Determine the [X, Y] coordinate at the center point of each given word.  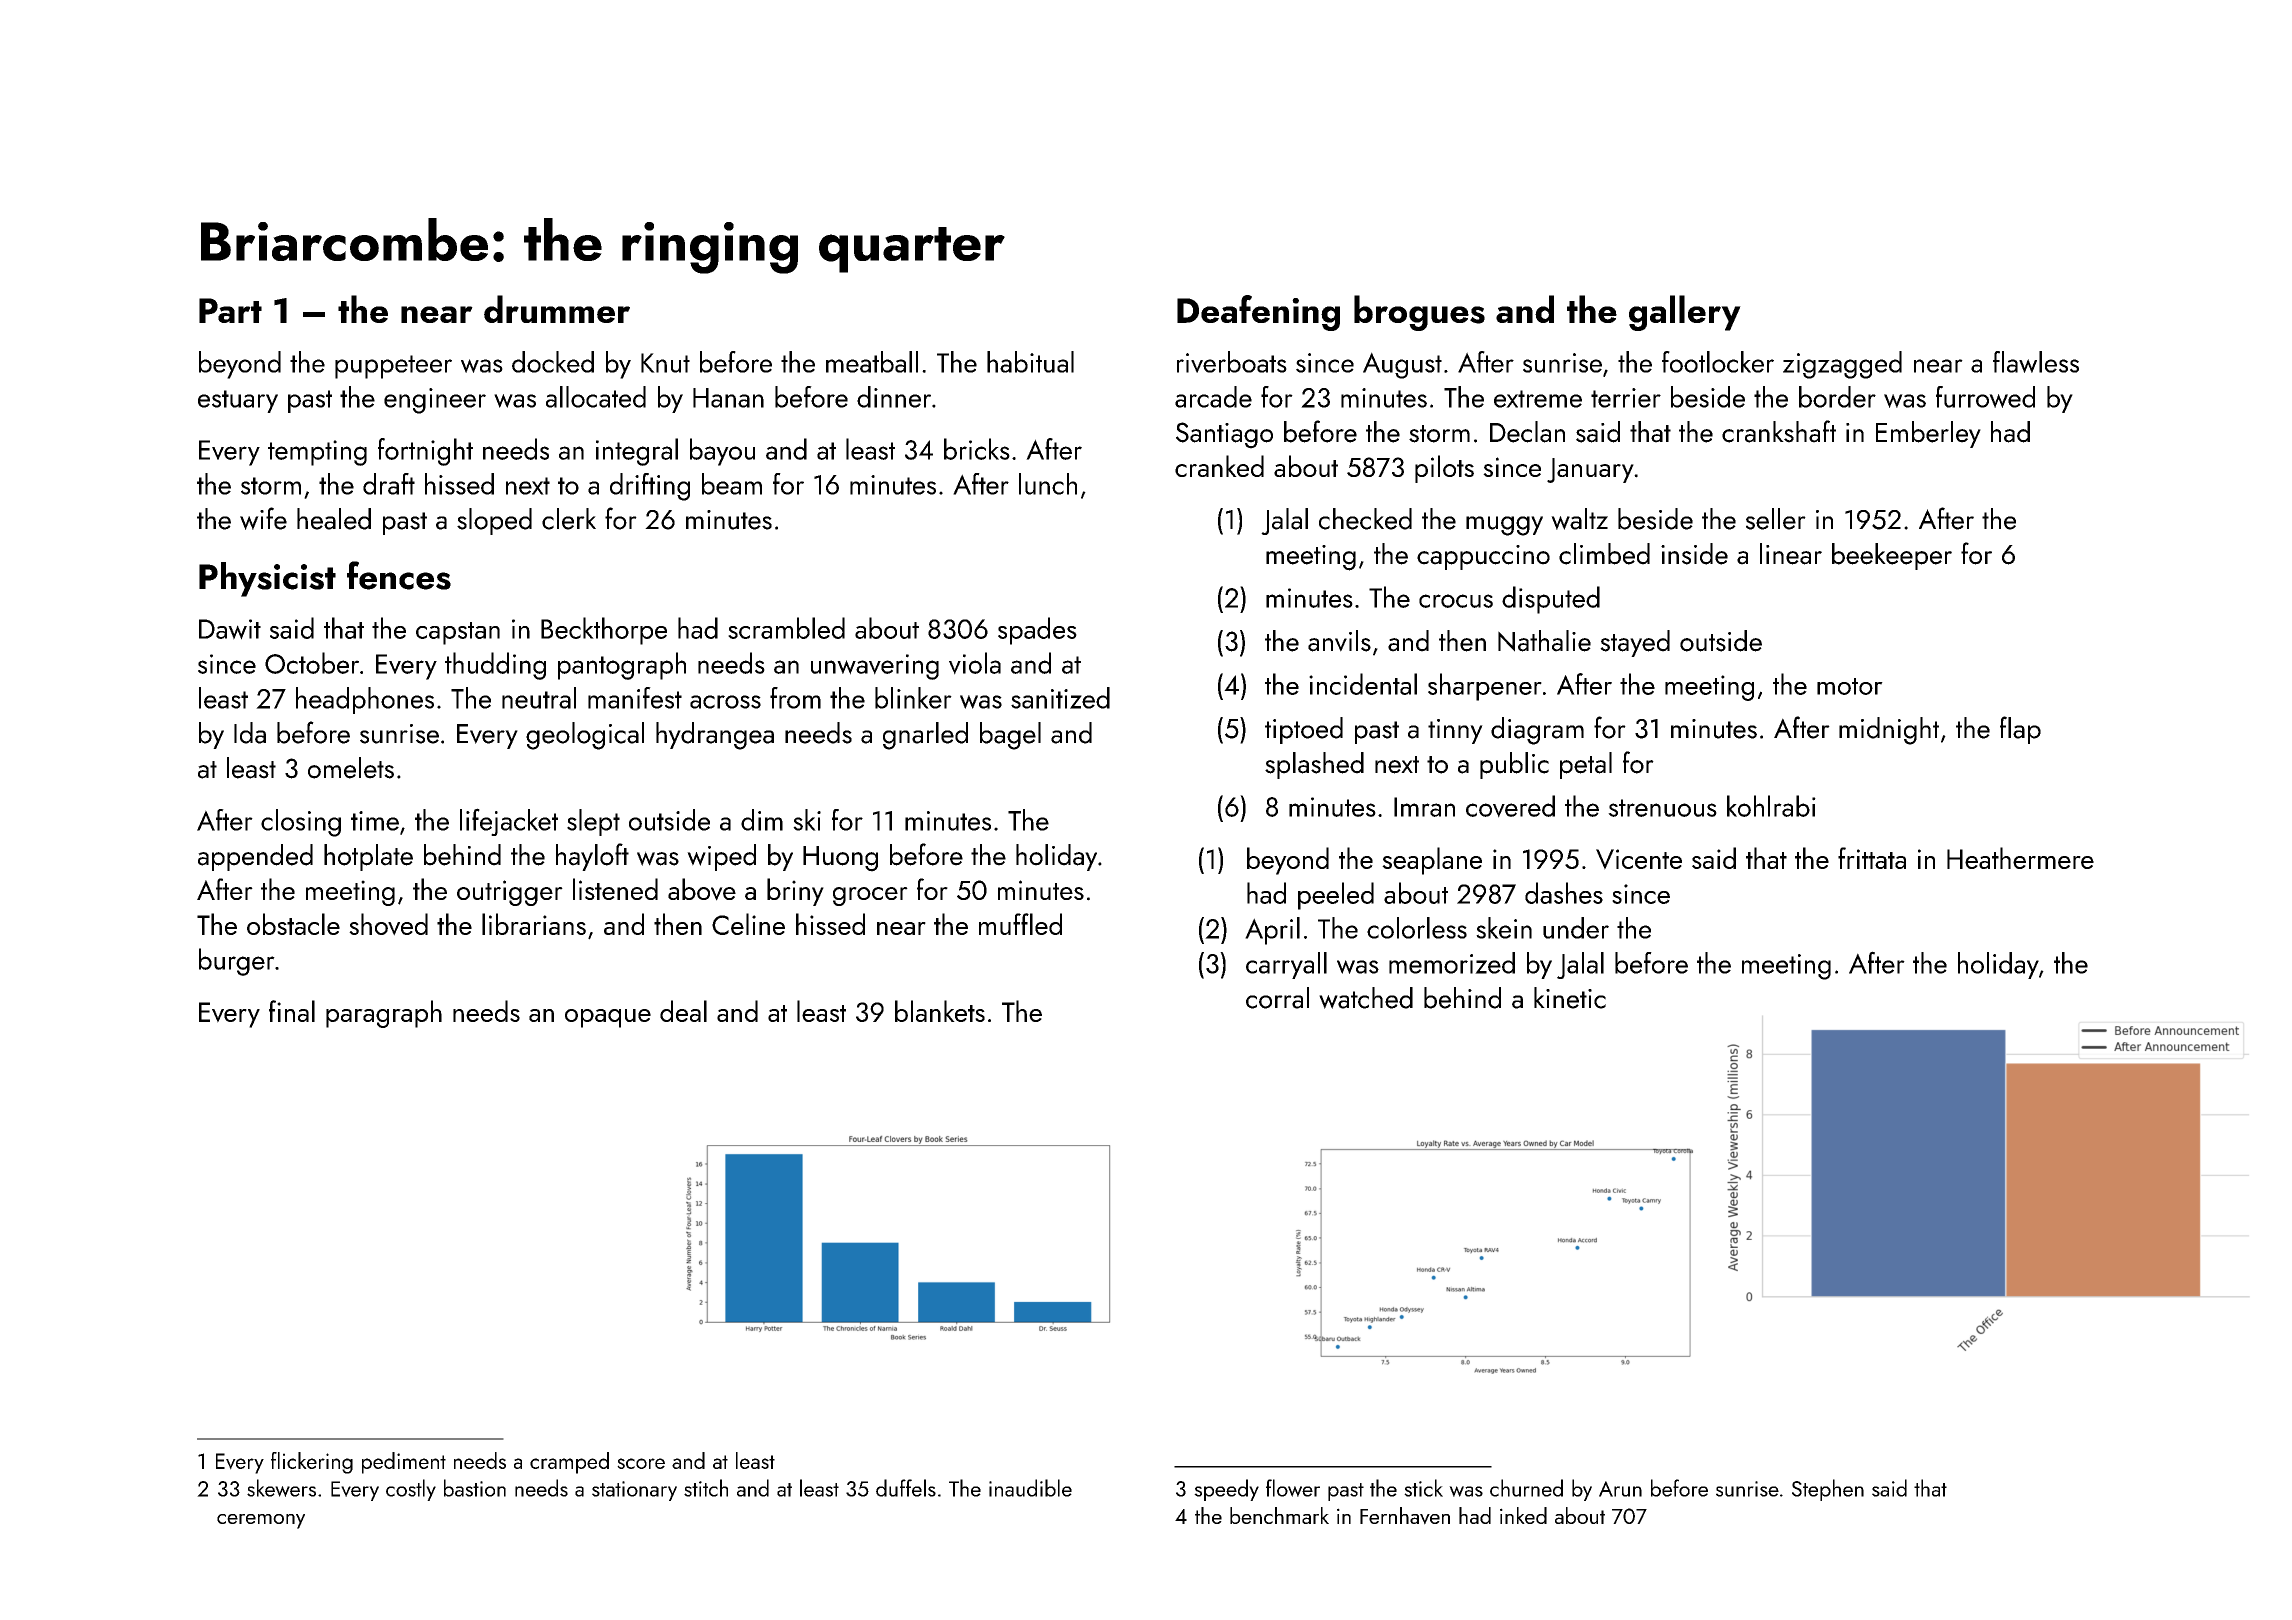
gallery [1685, 313]
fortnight [425, 452]
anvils [1339, 641]
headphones [365, 700]
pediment [404, 1463]
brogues [1419, 313]
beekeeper [1892, 556]
